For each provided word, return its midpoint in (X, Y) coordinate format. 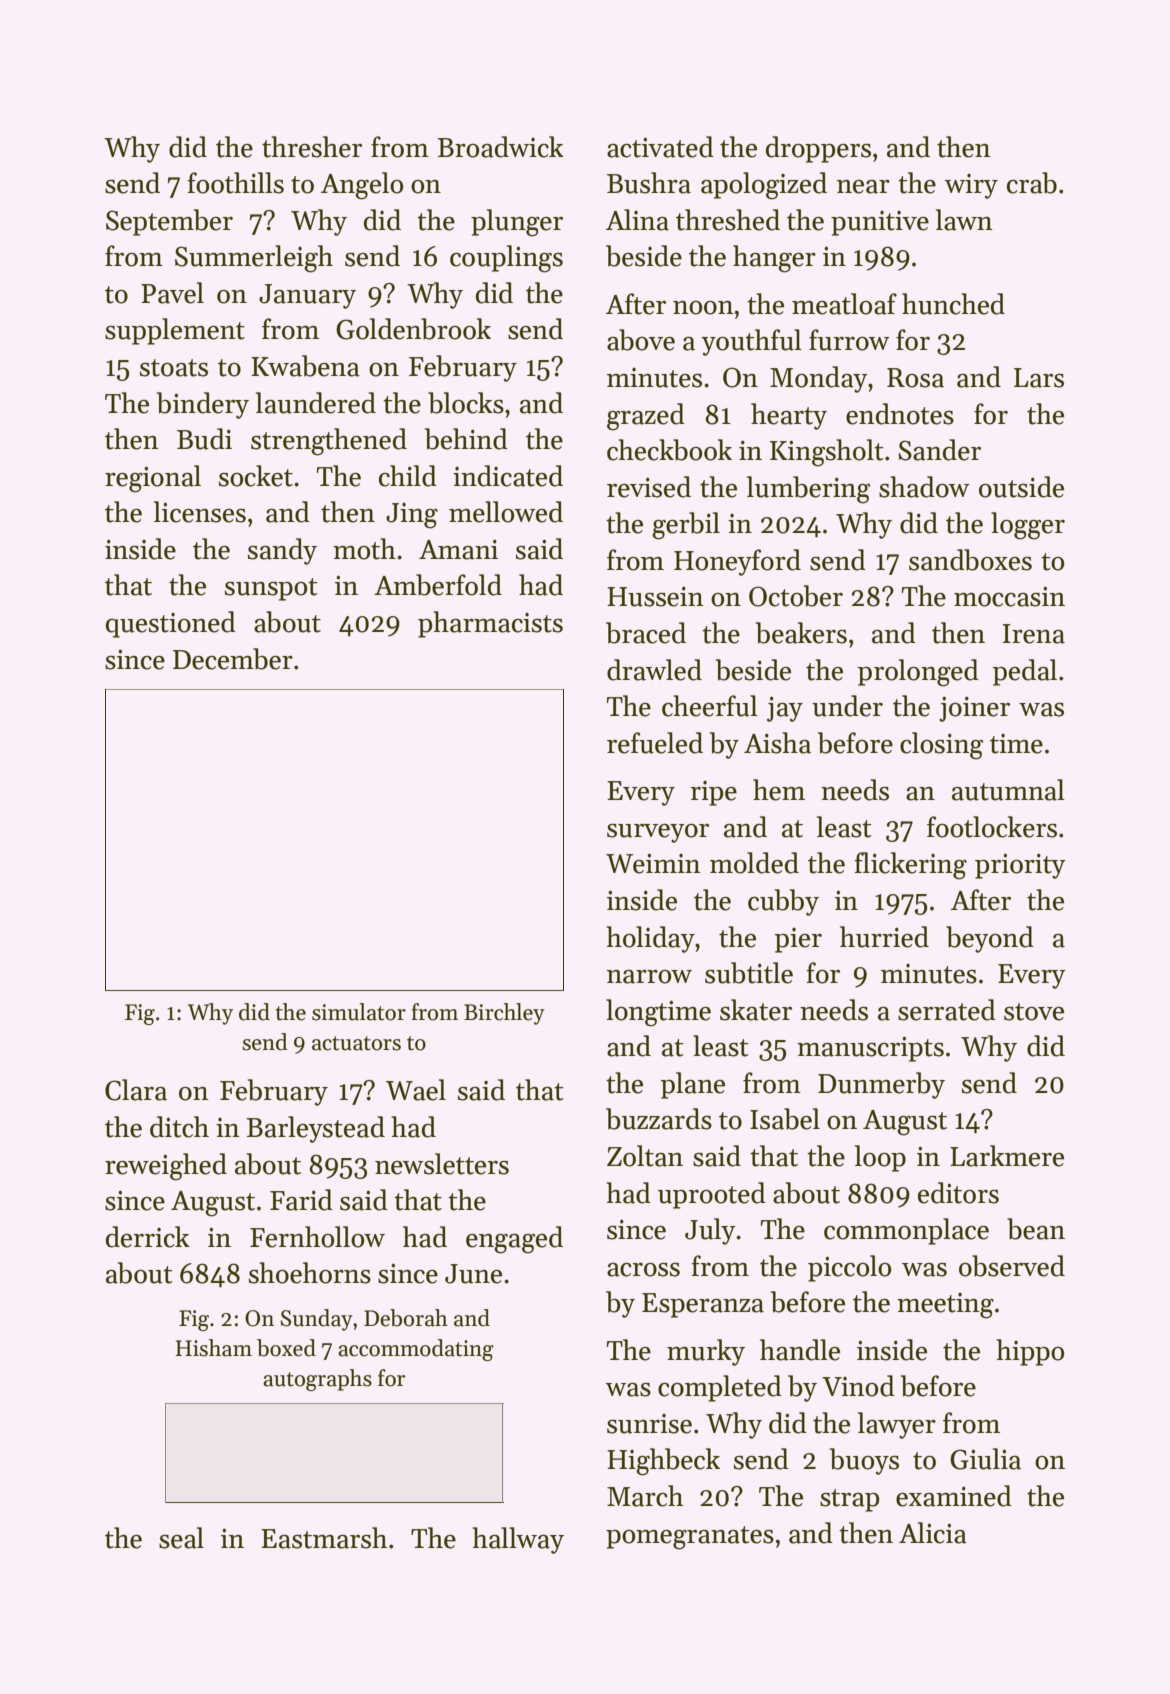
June (473, 1274)
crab (1032, 183)
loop (880, 1158)
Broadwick (501, 147)
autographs (317, 1380)
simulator (359, 1012)
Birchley (504, 1014)
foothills (235, 183)
